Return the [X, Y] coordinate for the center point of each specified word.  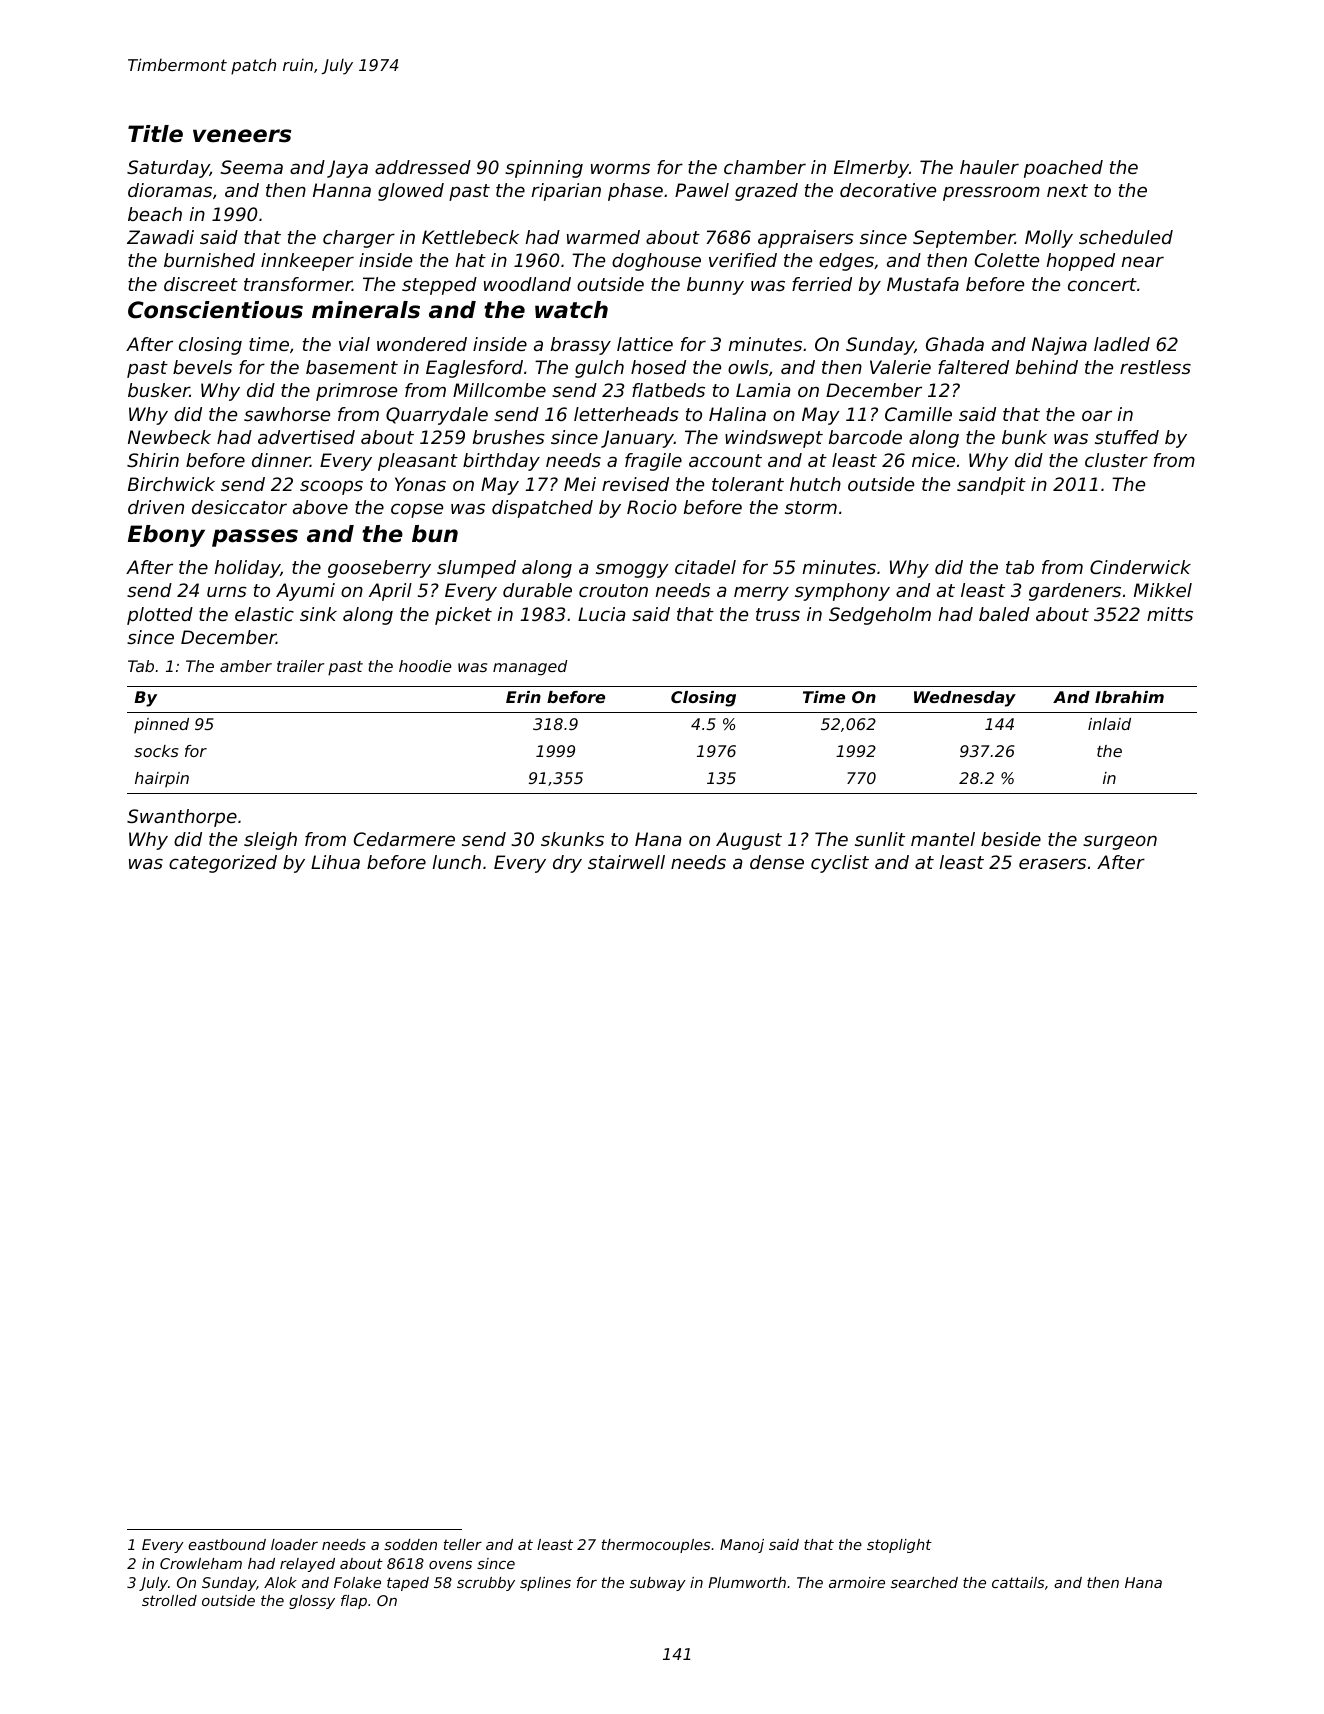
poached [1063, 169]
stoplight [899, 1546]
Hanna [342, 190]
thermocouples [656, 1546]
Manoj [742, 1546]
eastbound [227, 1544]
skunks [572, 839]
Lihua [335, 862]
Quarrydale [437, 416]
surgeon [1120, 842]
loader [294, 1544]
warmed [603, 237]
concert [1102, 284]
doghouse [656, 262]
